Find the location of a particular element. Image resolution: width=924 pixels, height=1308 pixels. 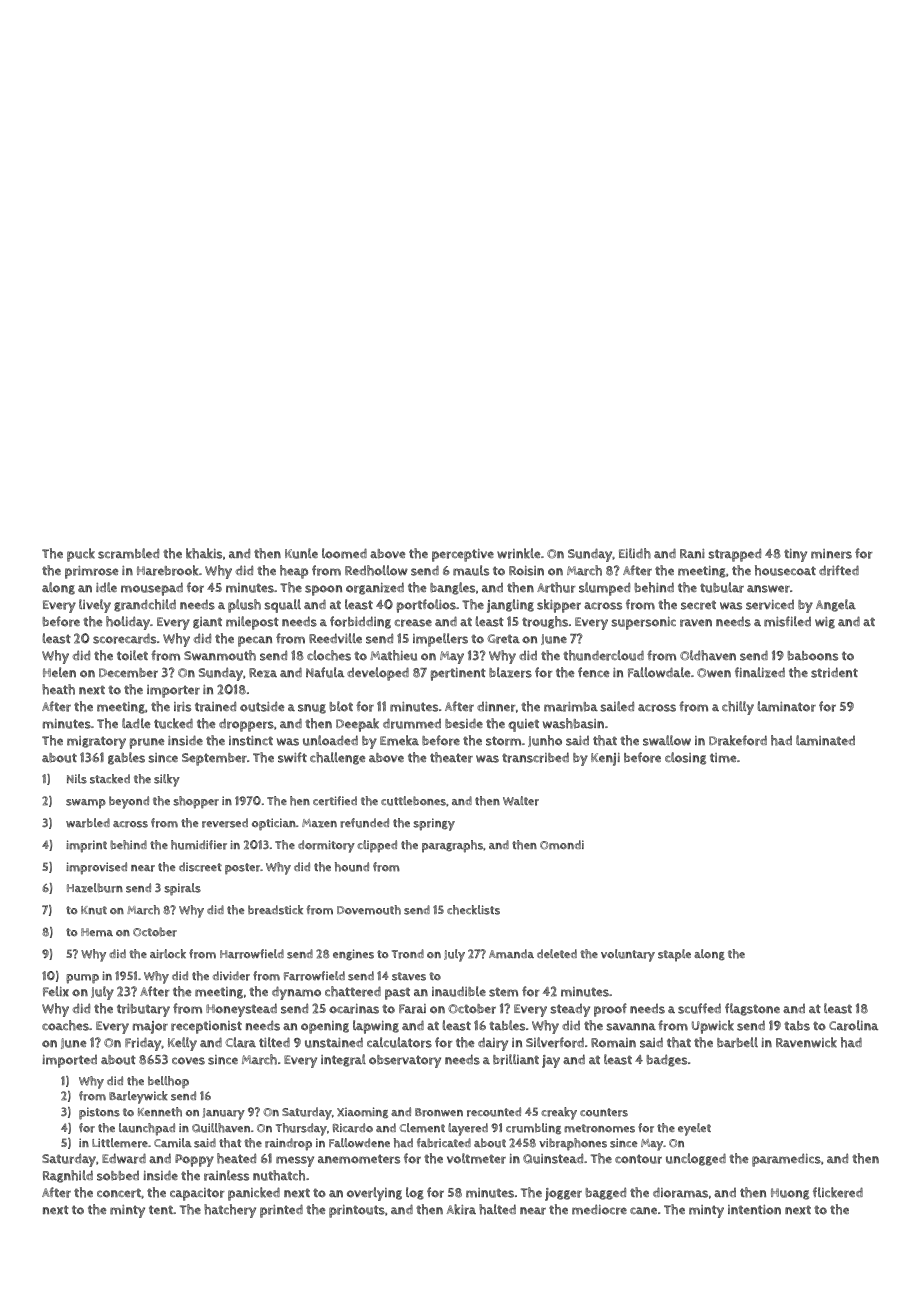

springy is located at coordinates (434, 824).
